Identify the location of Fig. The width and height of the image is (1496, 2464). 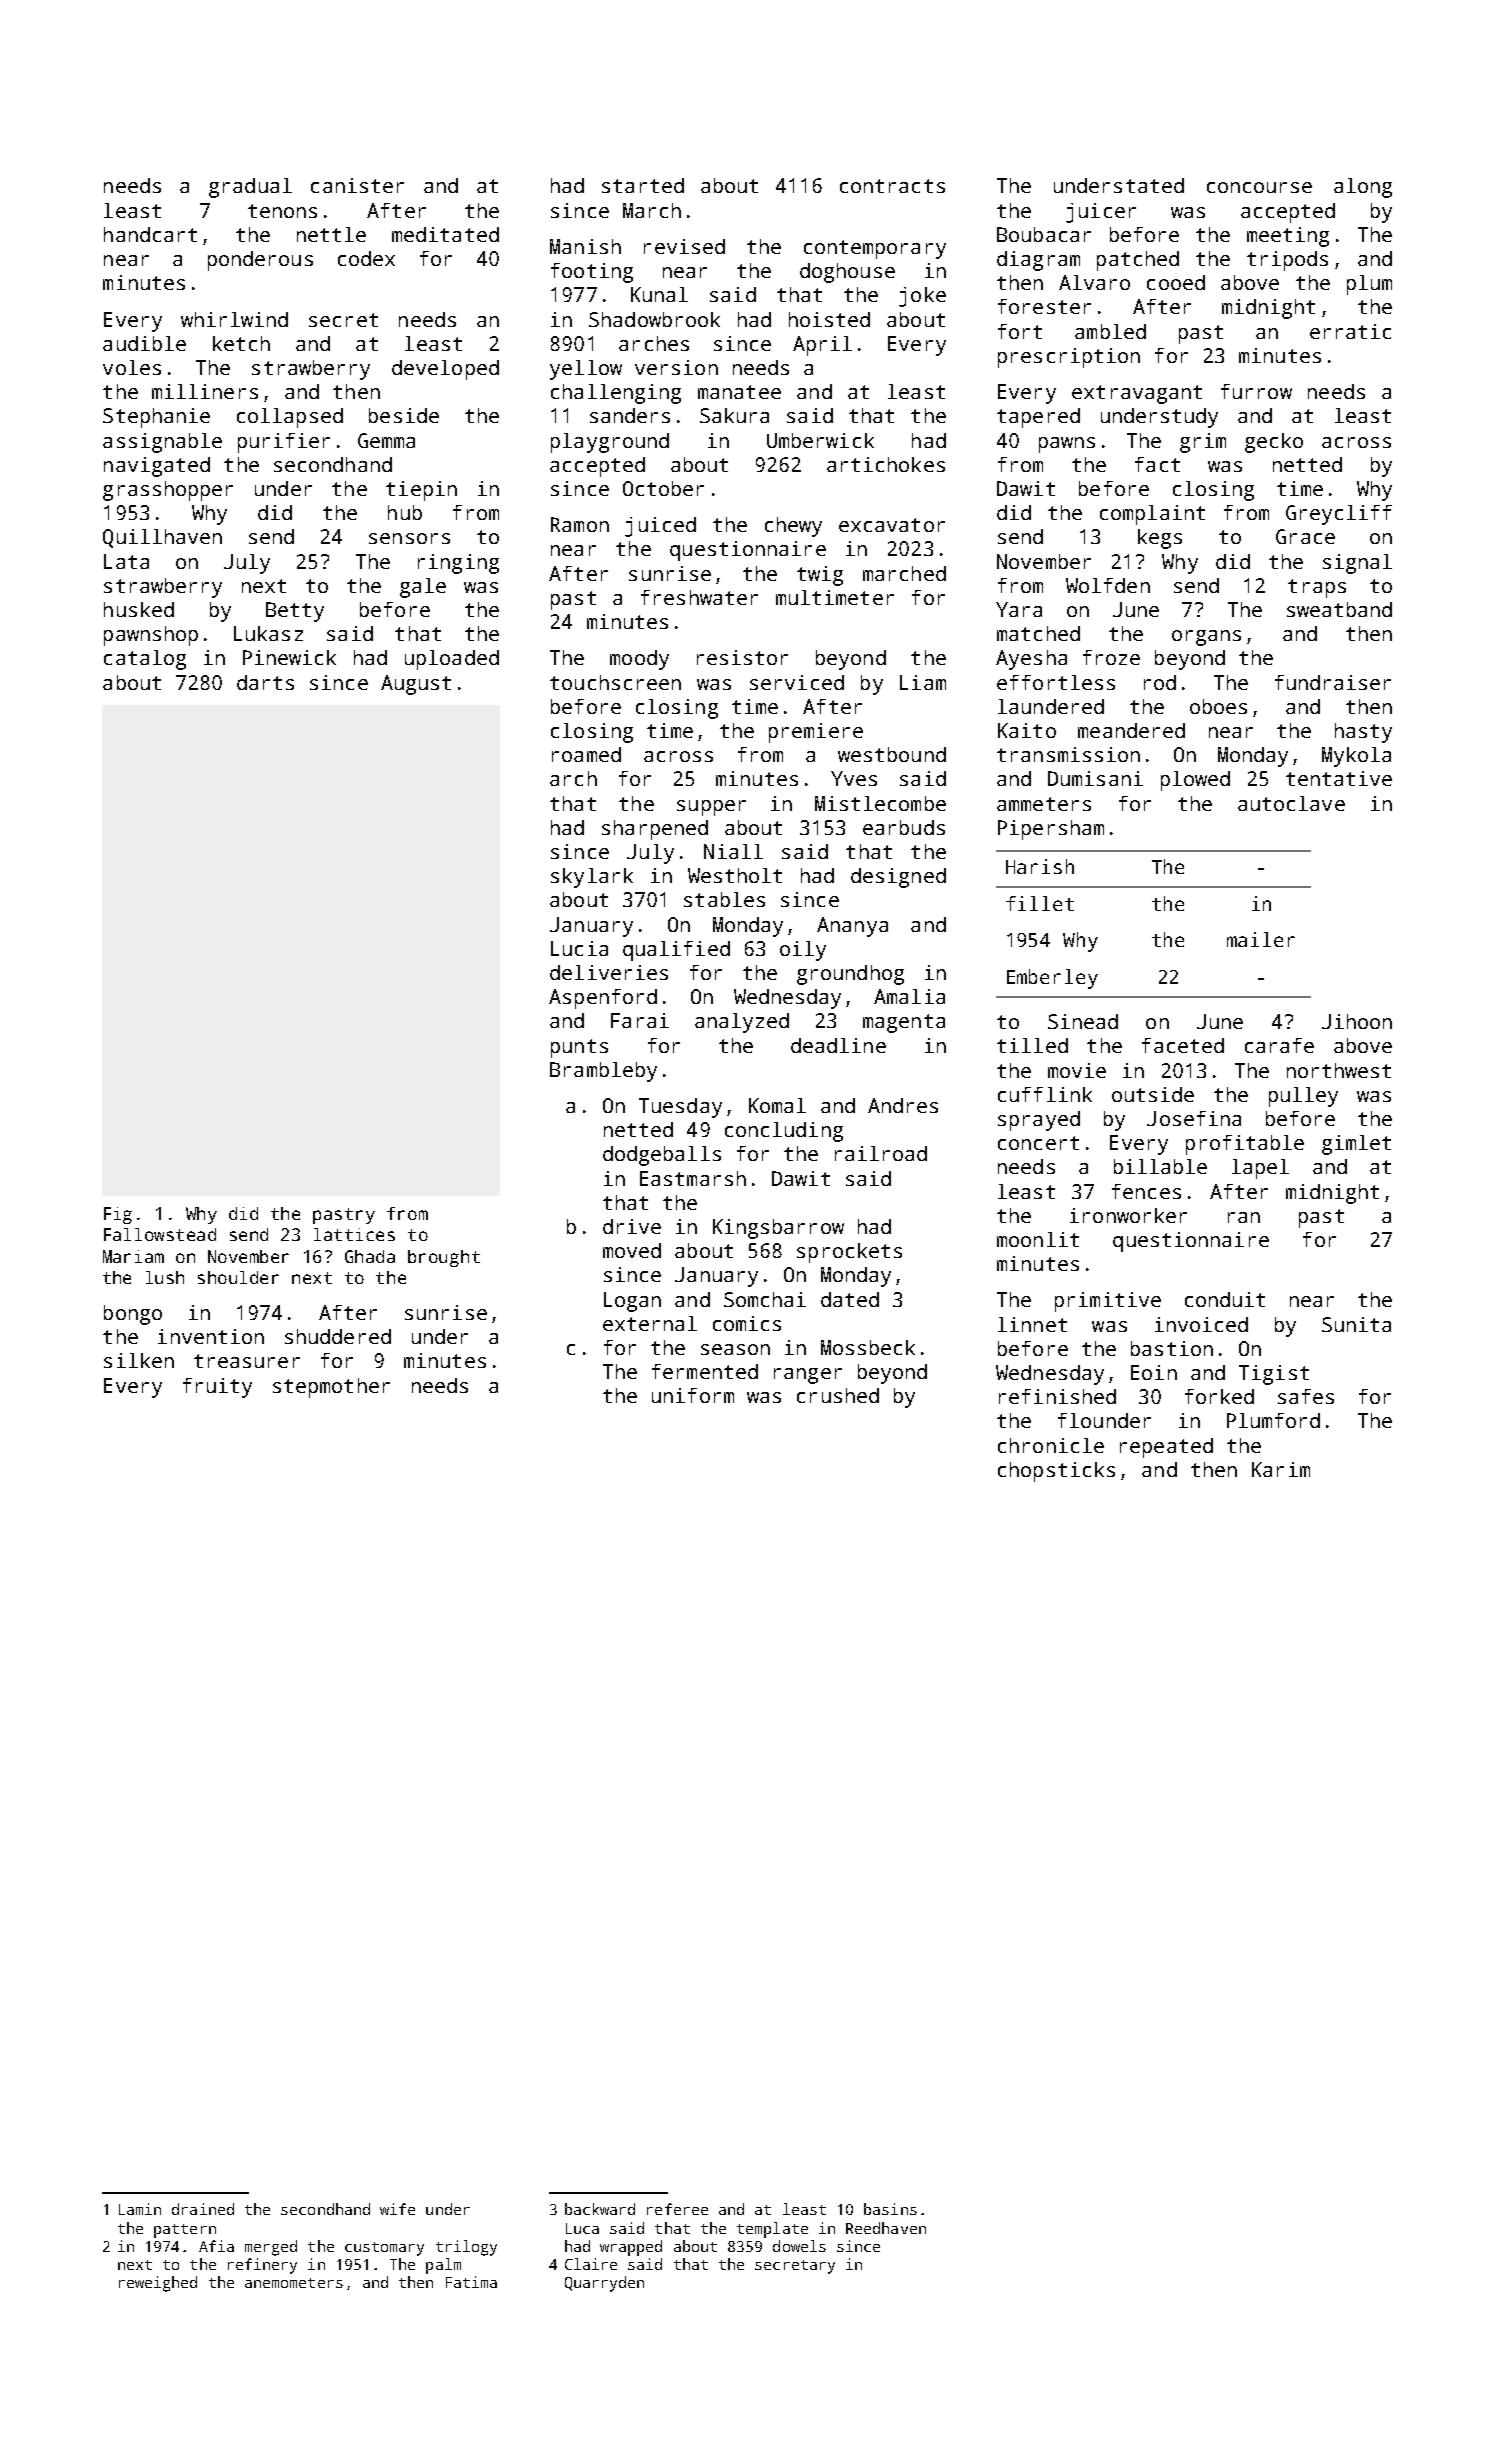
(118, 1215).
